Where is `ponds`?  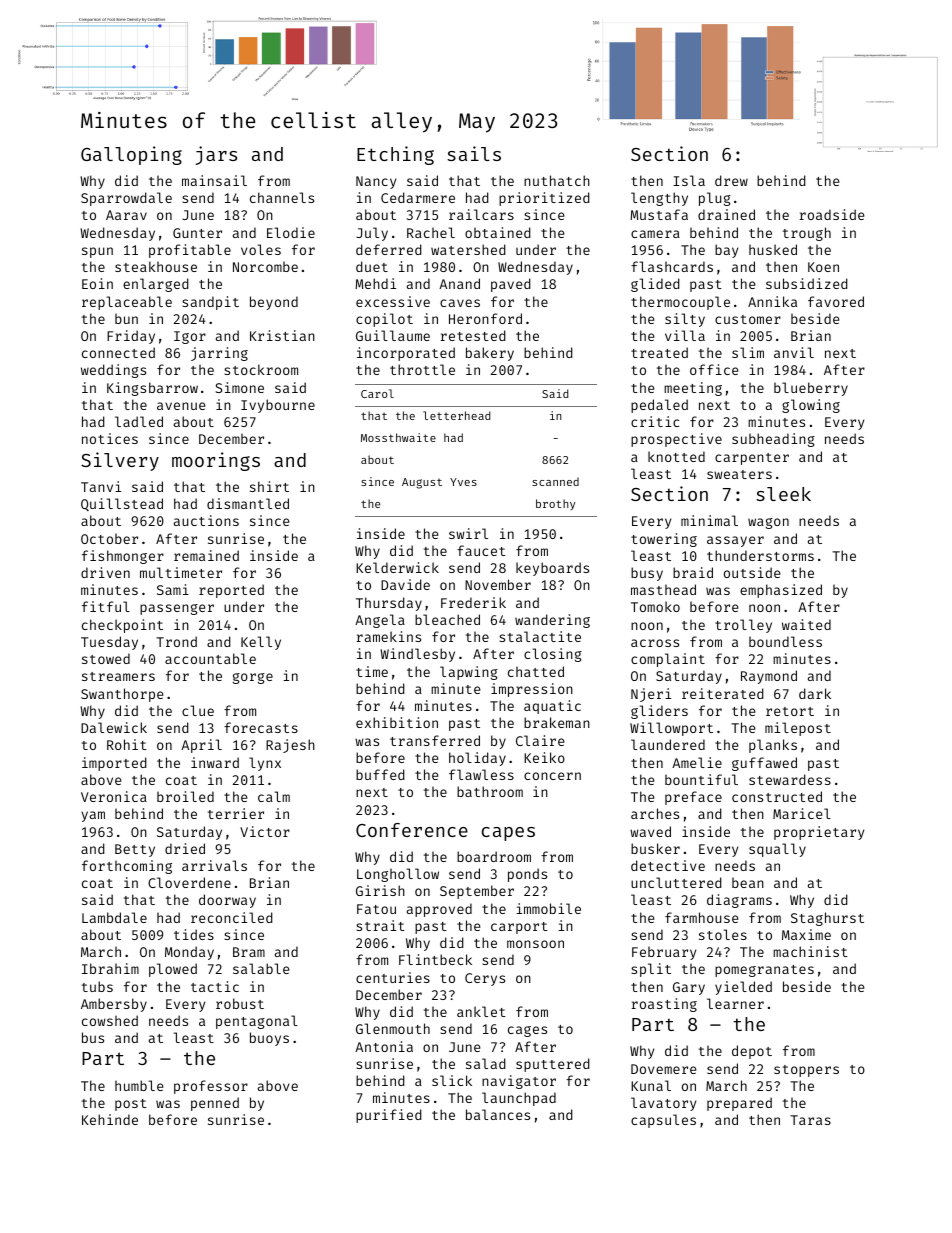 ponds is located at coordinates (527, 875).
